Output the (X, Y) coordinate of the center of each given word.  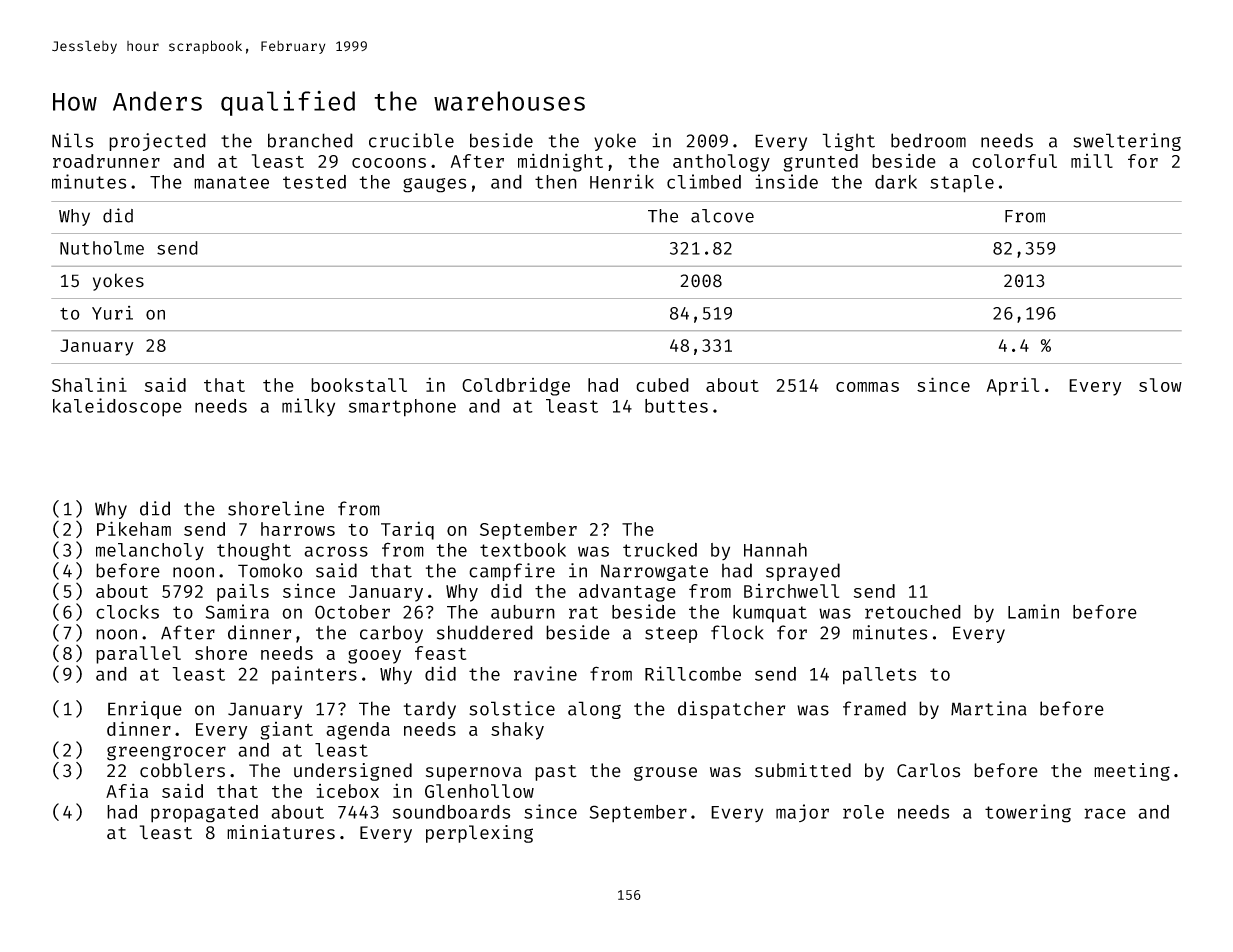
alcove (722, 216)
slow (1160, 385)
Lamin (1033, 611)
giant (286, 731)
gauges (434, 185)
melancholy (150, 552)
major (802, 813)
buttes (676, 406)
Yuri (112, 313)
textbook (523, 550)
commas (867, 387)
